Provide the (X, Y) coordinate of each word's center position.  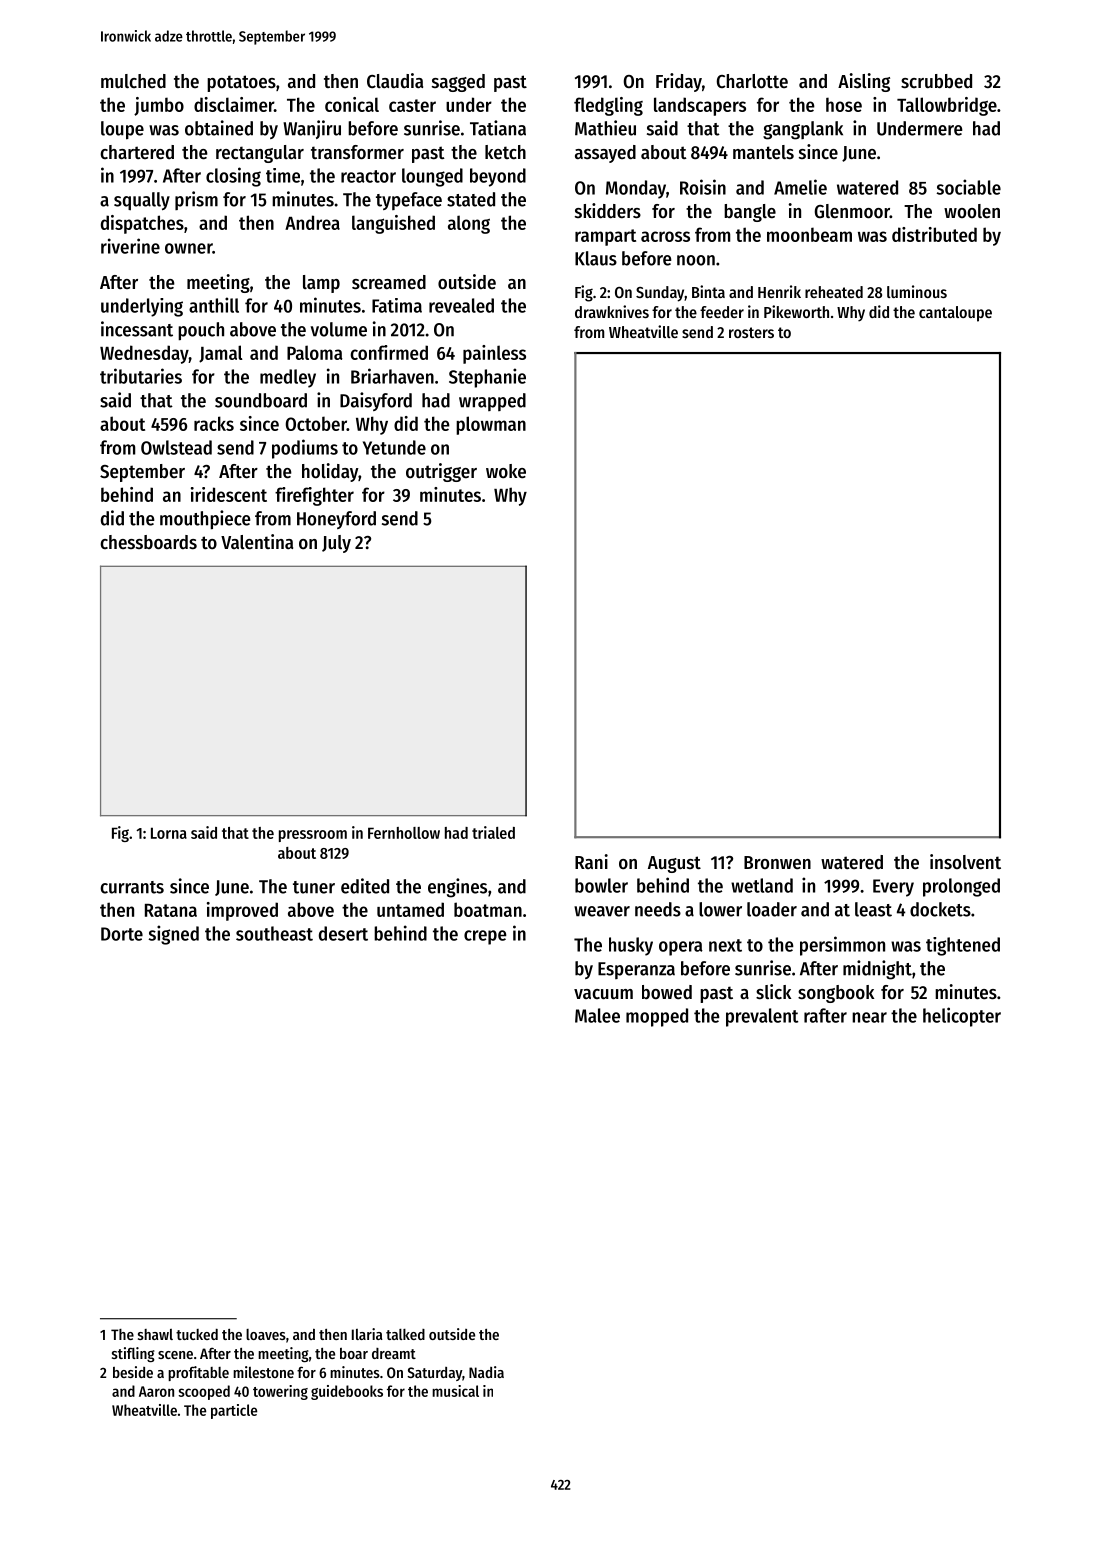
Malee (597, 1015)
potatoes (241, 83)
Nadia (486, 1372)
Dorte (122, 934)
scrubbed (936, 81)
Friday (679, 82)
